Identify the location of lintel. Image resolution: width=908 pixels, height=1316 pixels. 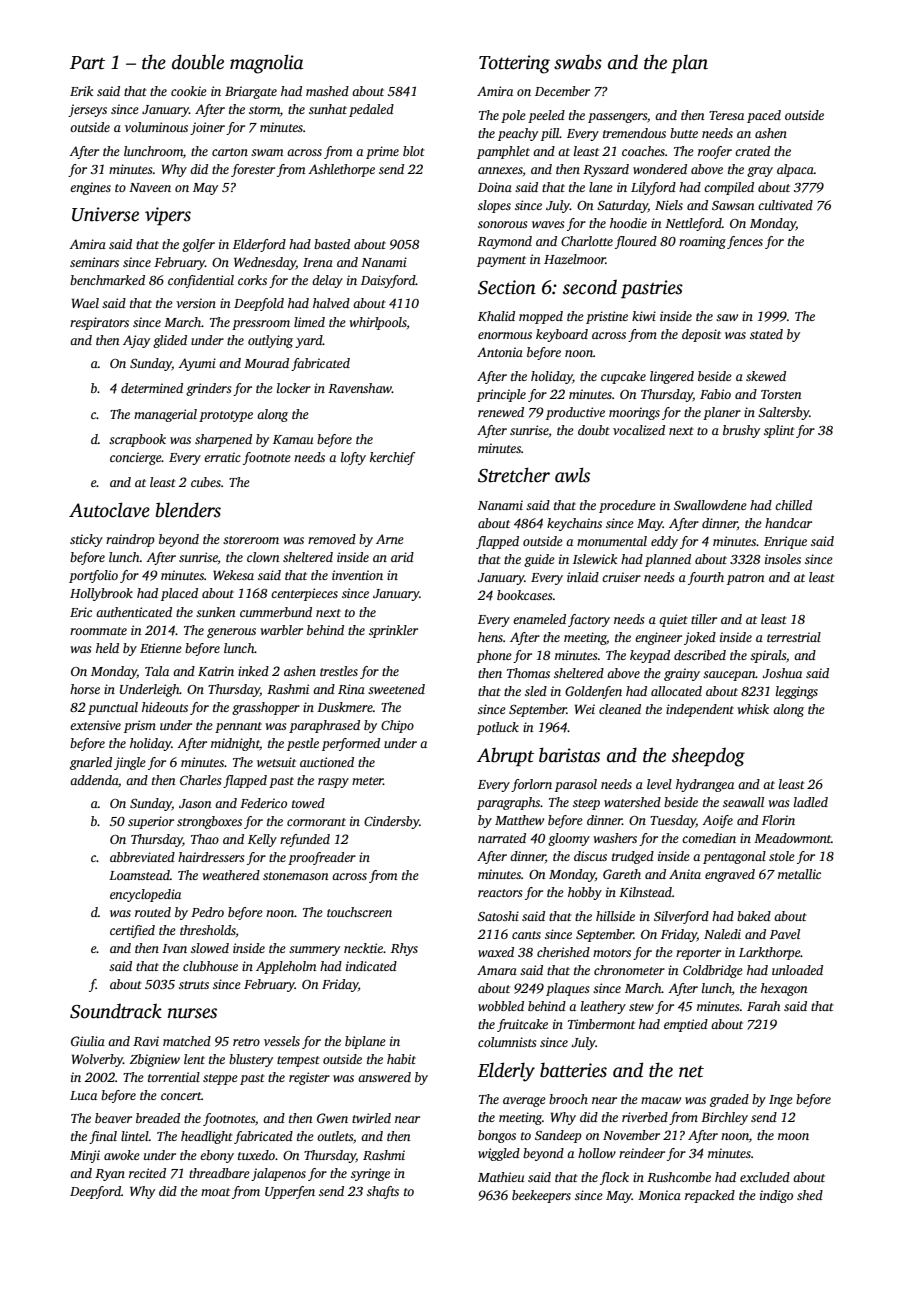
(135, 1136).
